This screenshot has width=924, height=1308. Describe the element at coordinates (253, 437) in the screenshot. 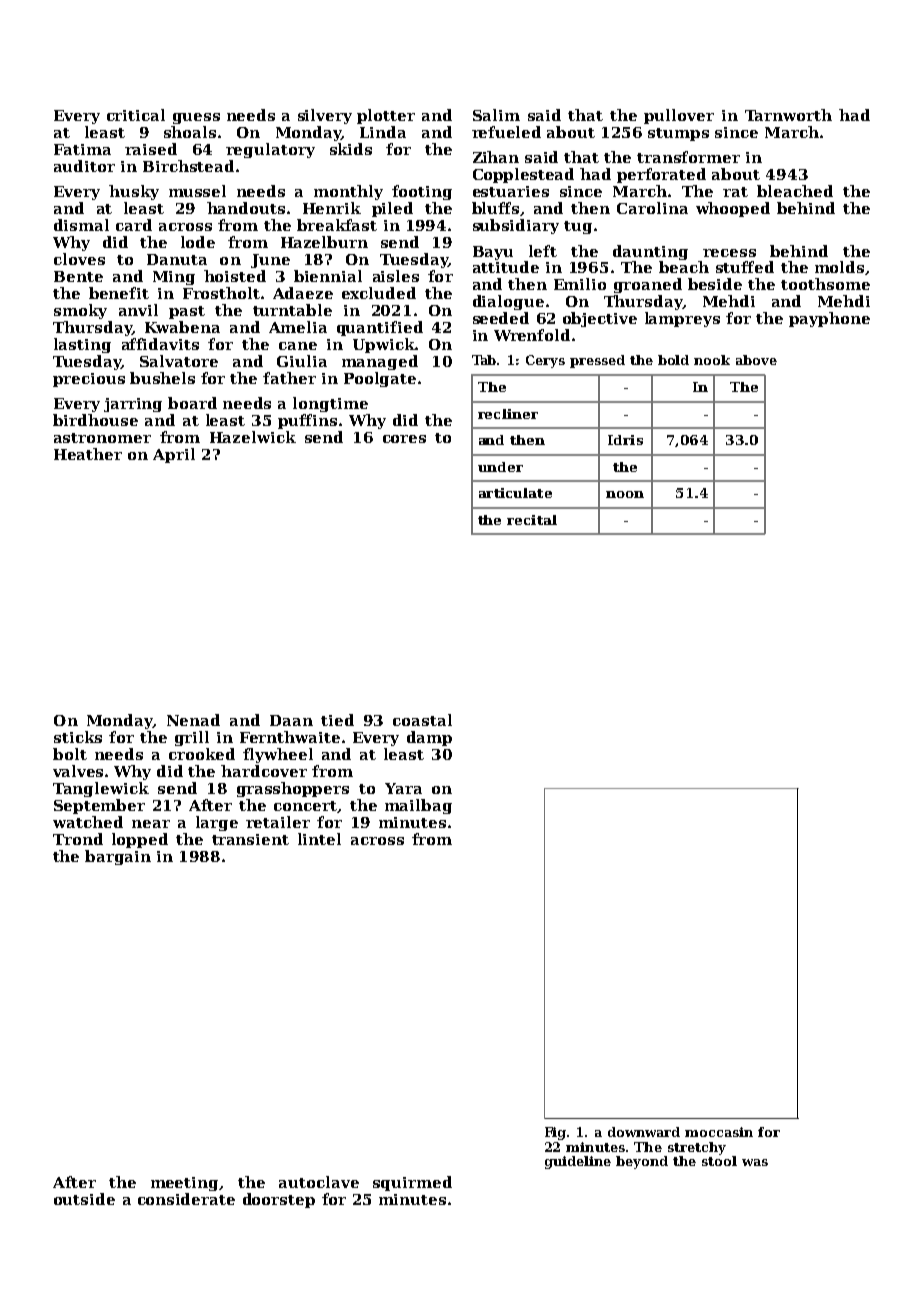

I see `Hazelwick` at that location.
